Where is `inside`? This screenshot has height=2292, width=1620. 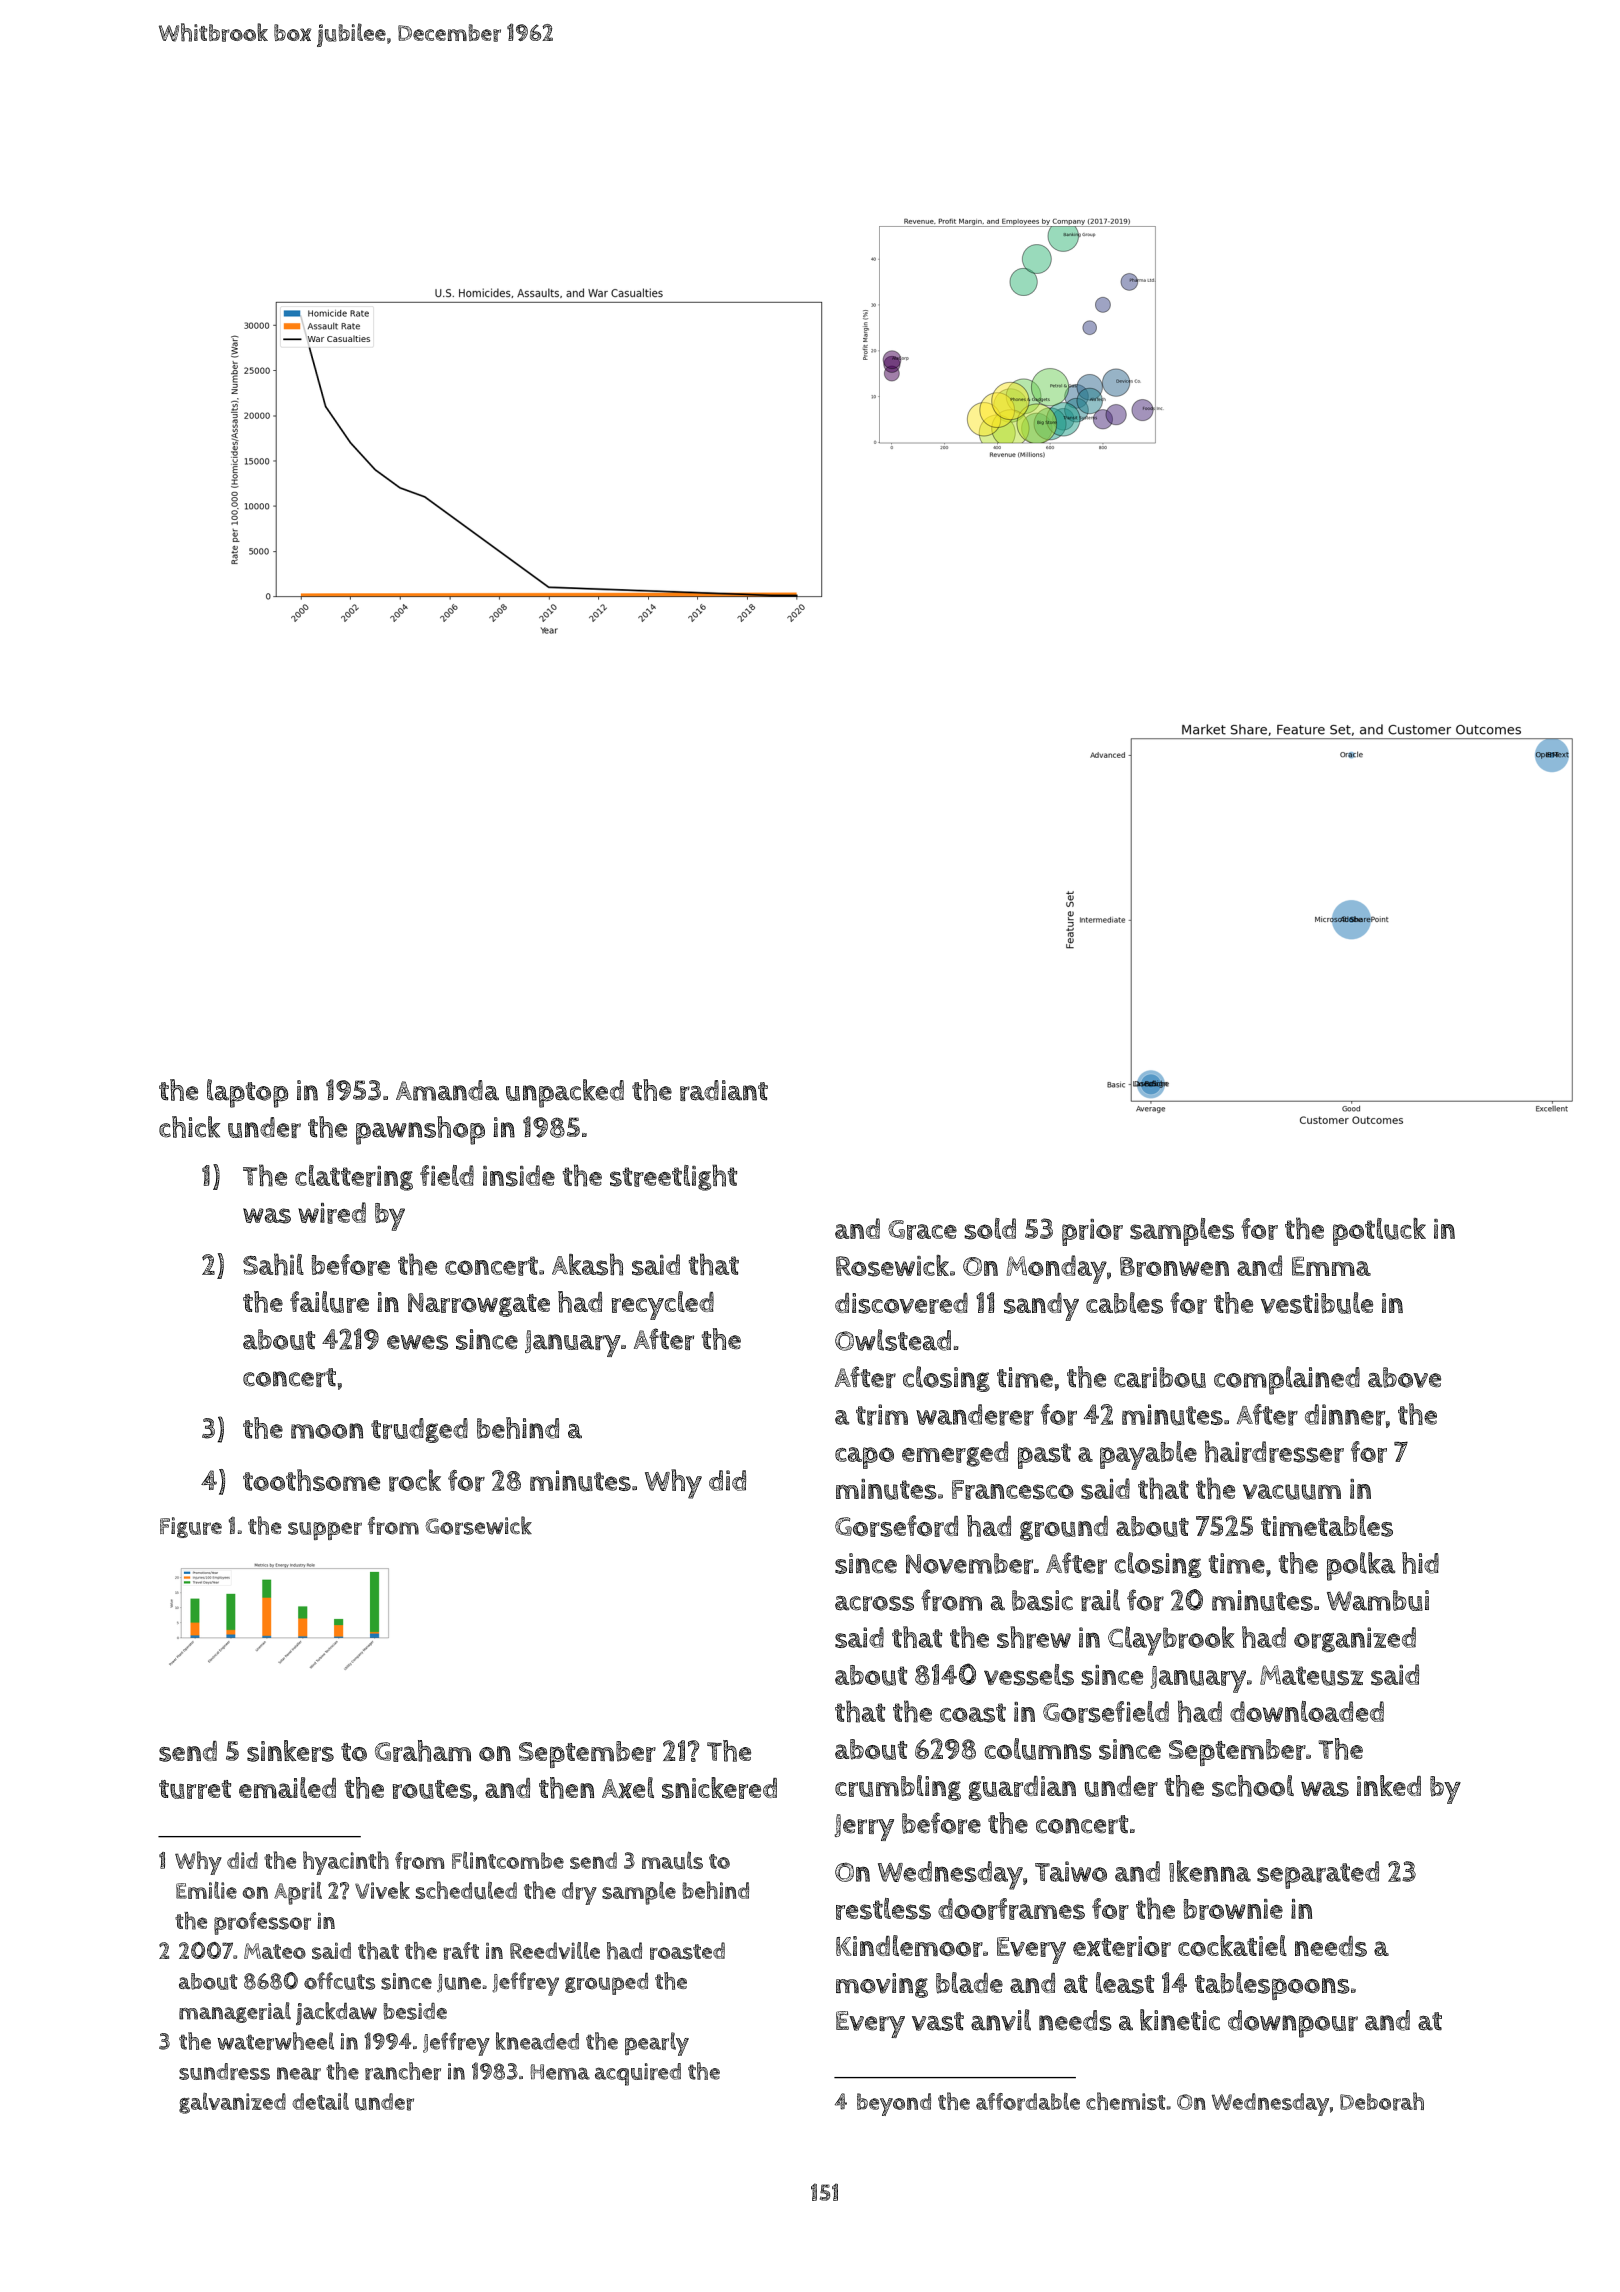
inside is located at coordinates (519, 1176).
